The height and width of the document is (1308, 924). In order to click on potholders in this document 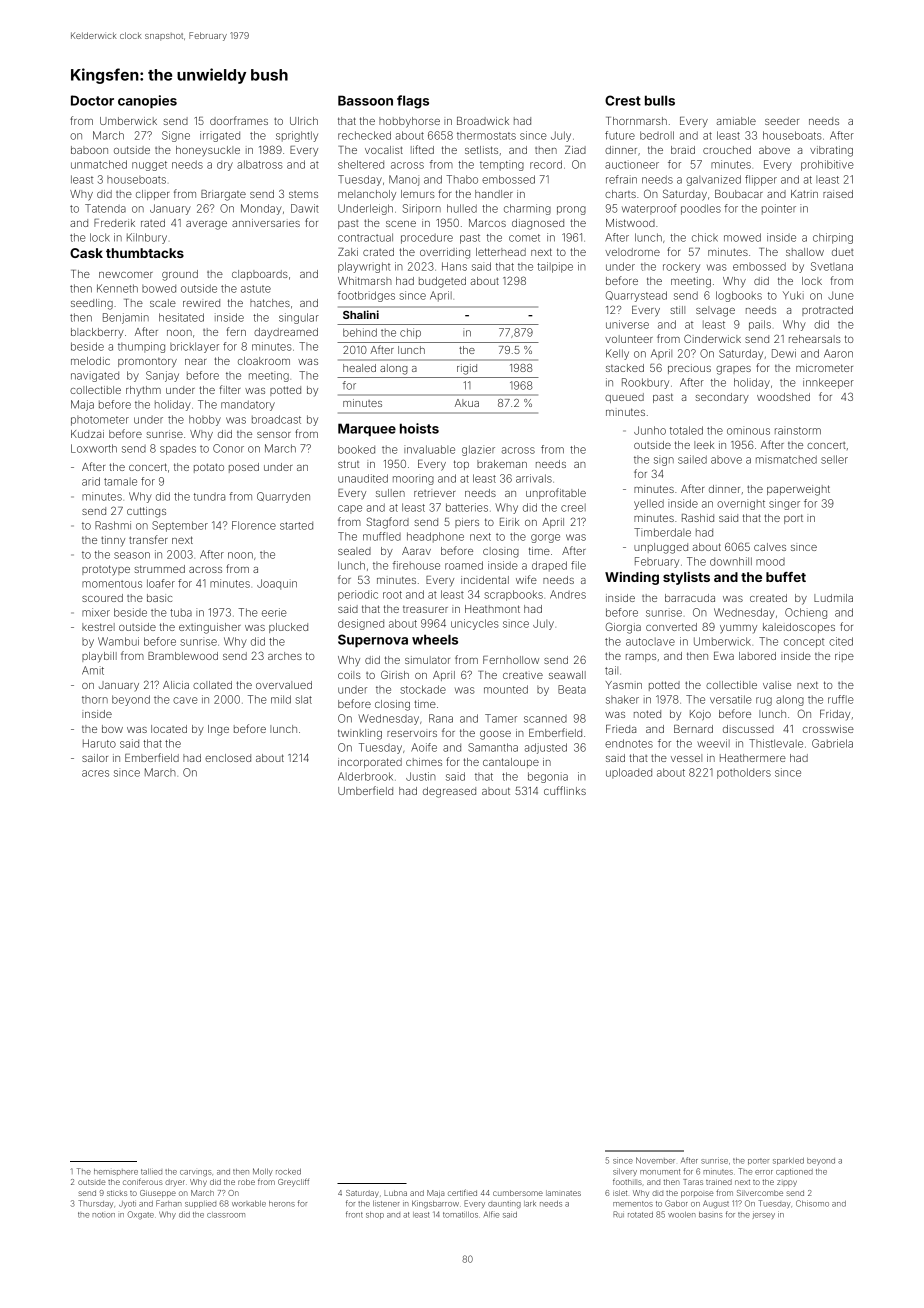, I will do `click(744, 773)`.
